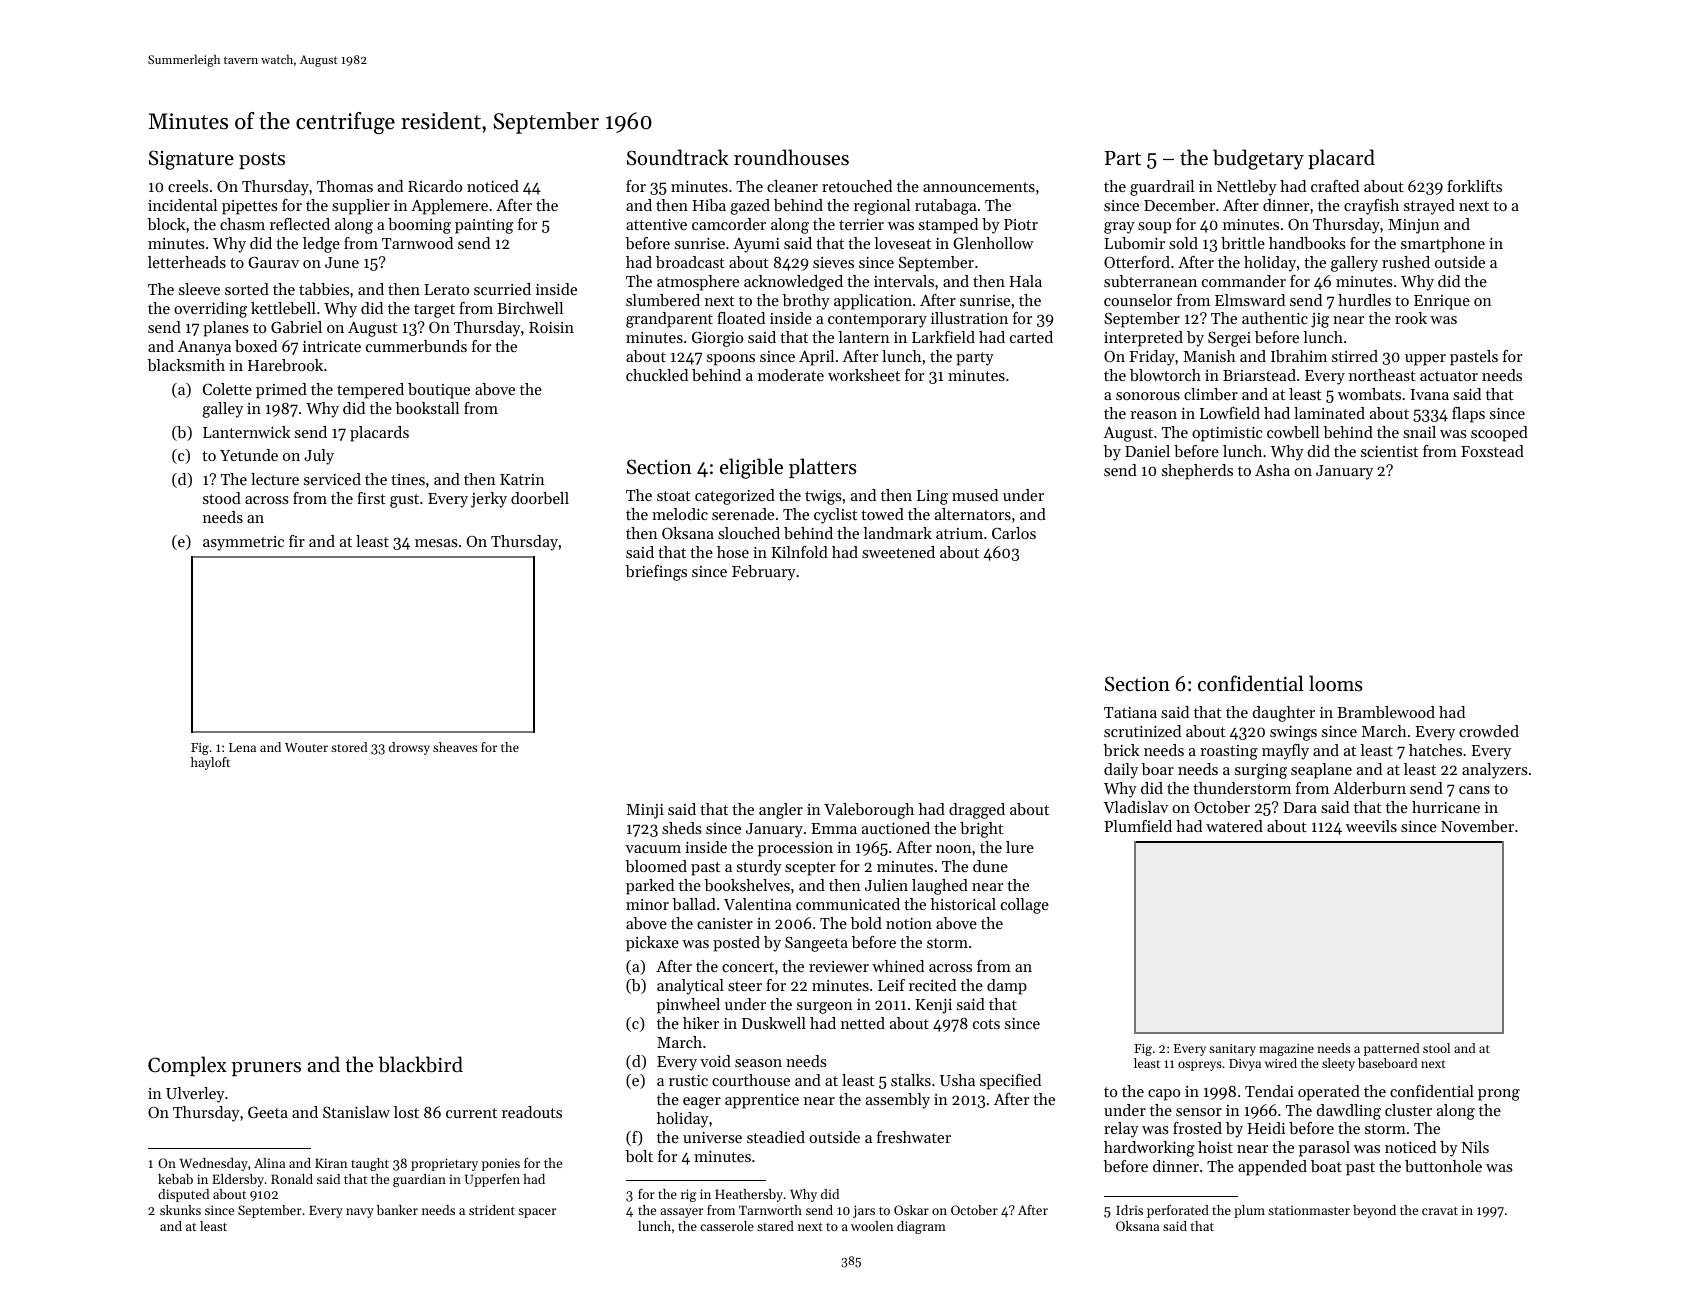  Describe the element at coordinates (764, 573) in the screenshot. I see `February` at that location.
